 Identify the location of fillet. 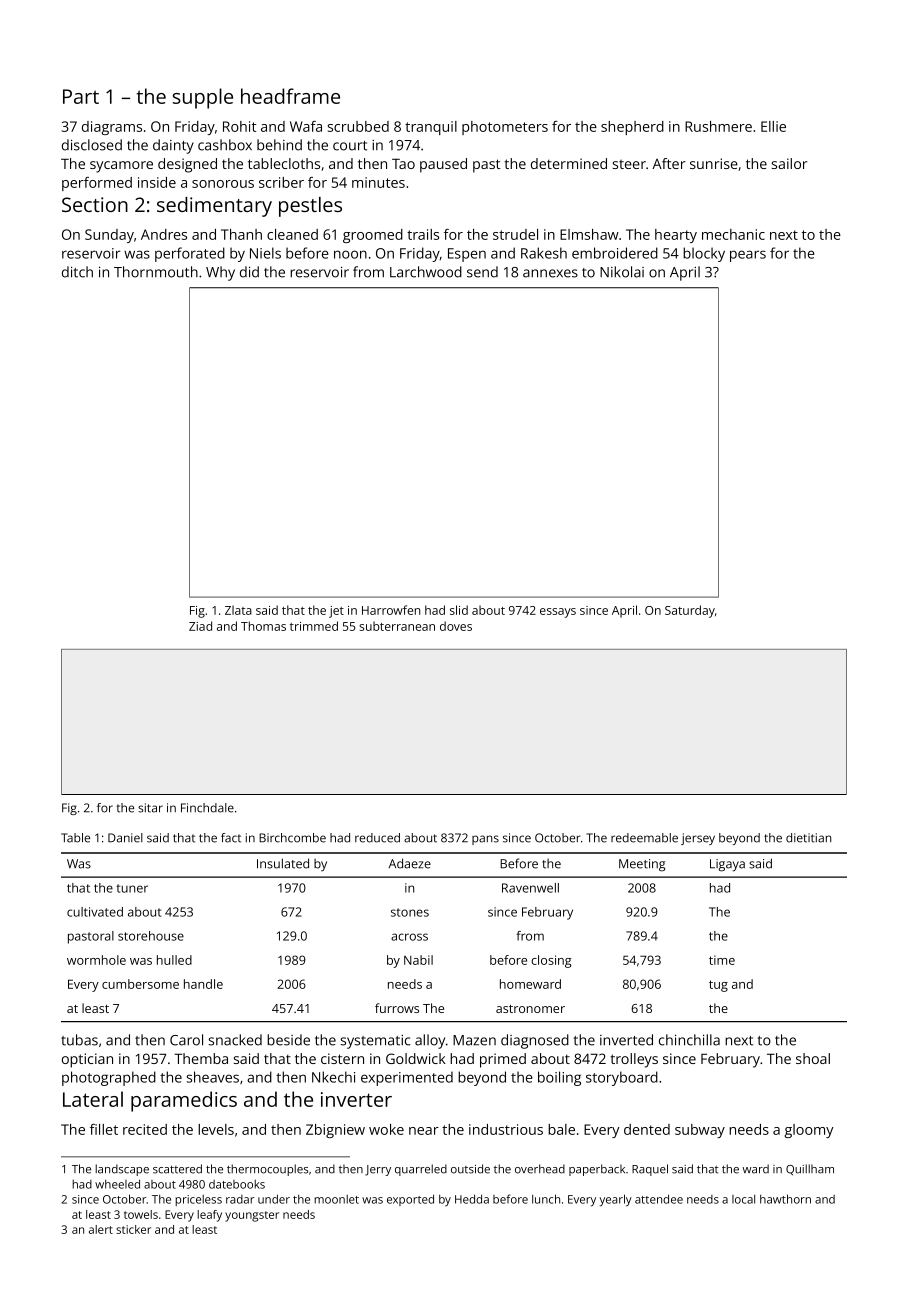
(104, 1129).
